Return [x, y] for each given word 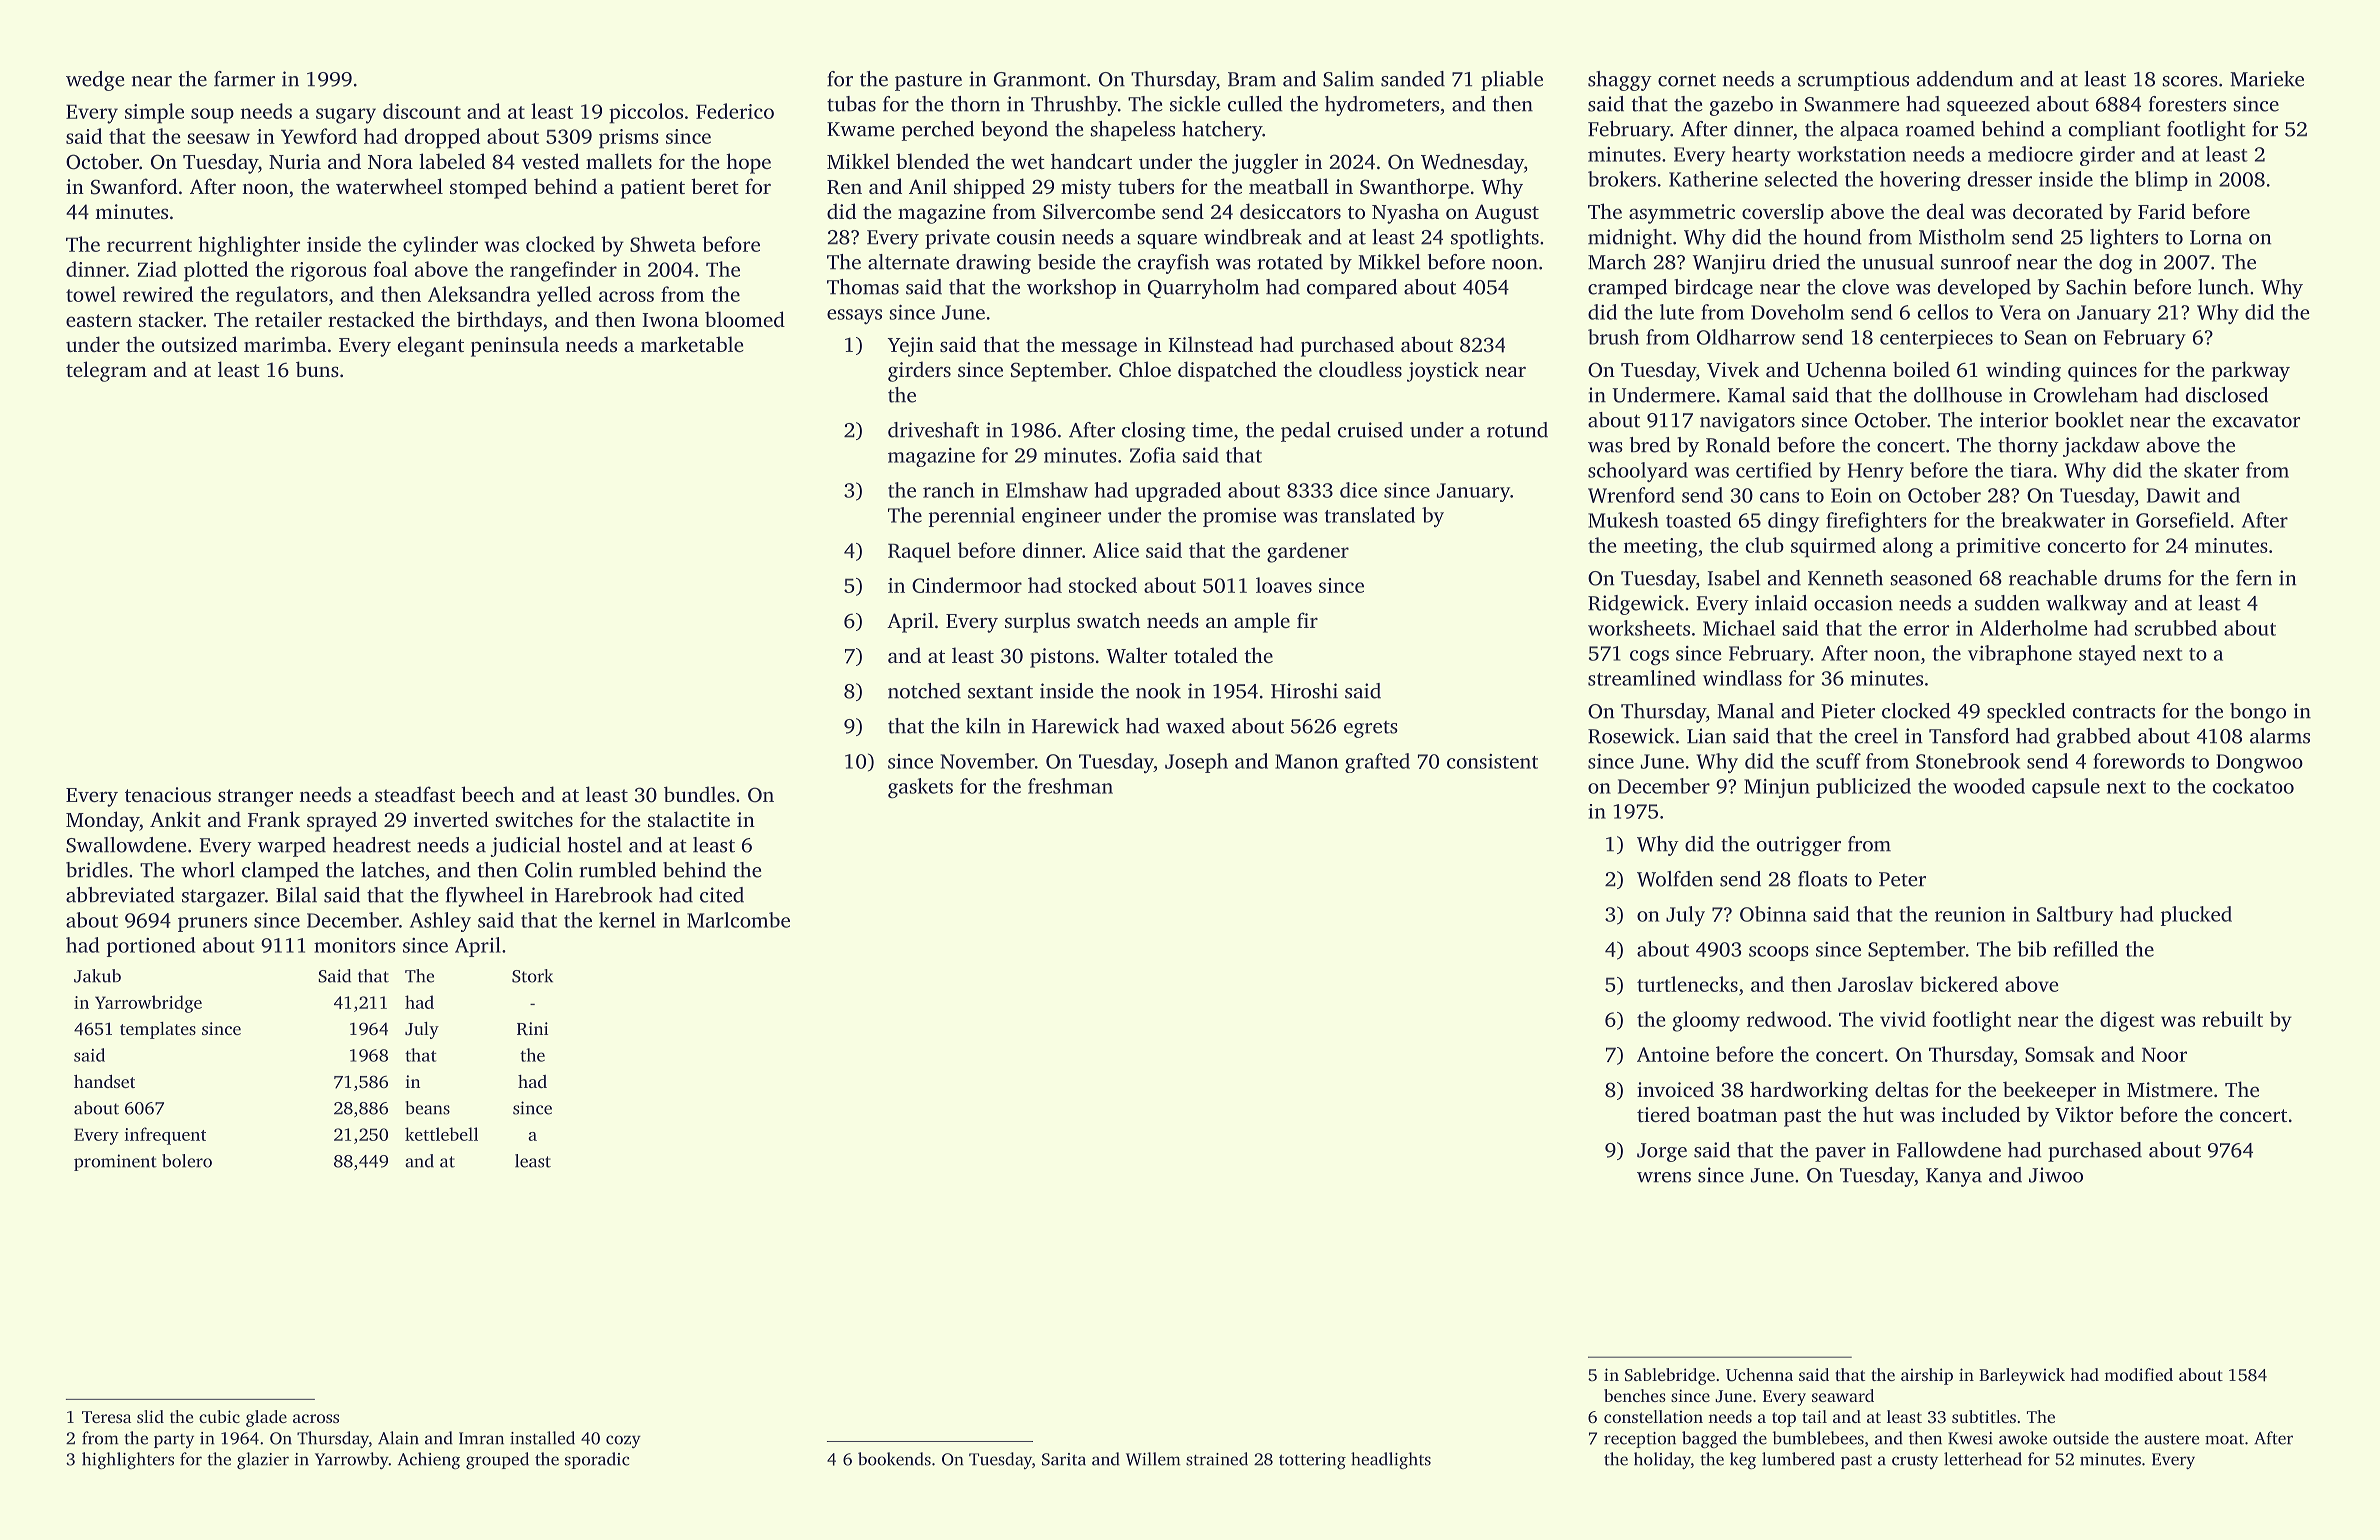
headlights [1391, 1460]
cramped [1627, 289]
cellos [1942, 312]
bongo [2258, 713]
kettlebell [441, 1134]
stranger [255, 798]
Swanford [134, 186]
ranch [949, 490]
